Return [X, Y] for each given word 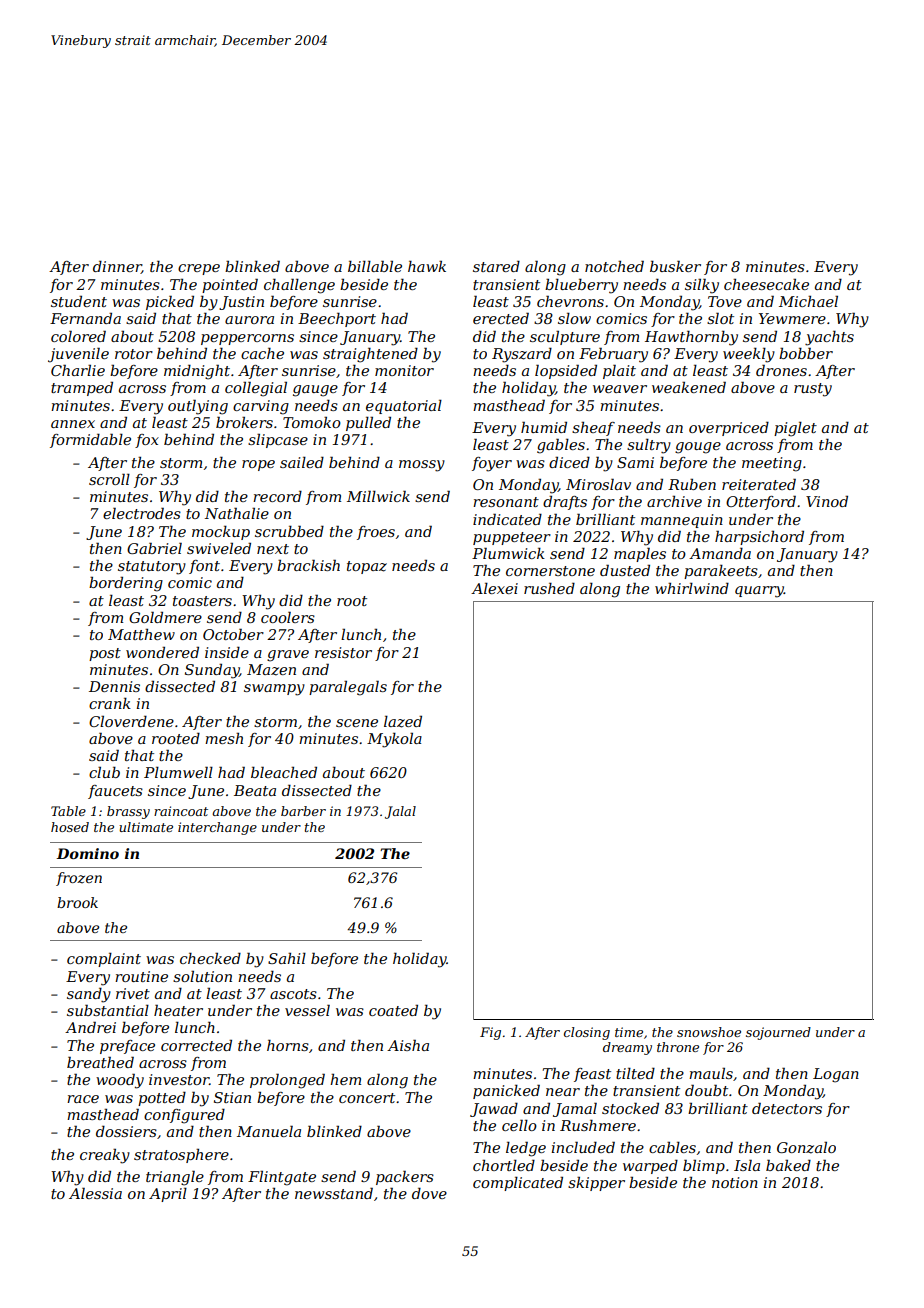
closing [587, 1033]
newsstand [334, 1193]
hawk [427, 266]
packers [405, 1177]
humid [544, 427]
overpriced [729, 428]
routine [141, 976]
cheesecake [766, 284]
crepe [199, 269]
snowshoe [709, 1032]
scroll [109, 479]
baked [788, 1165]
